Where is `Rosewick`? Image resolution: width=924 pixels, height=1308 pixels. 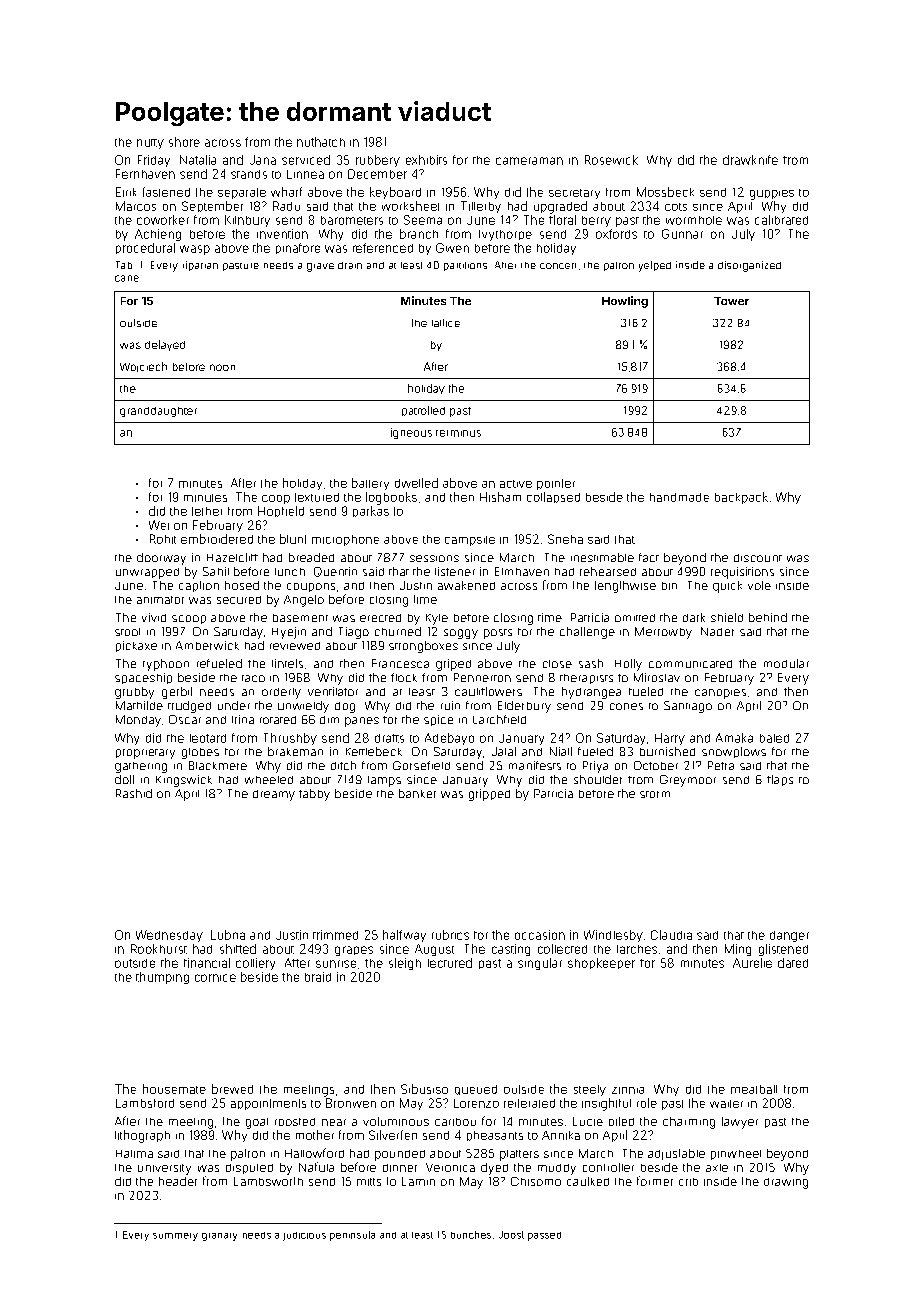
Rosewick is located at coordinates (611, 160).
